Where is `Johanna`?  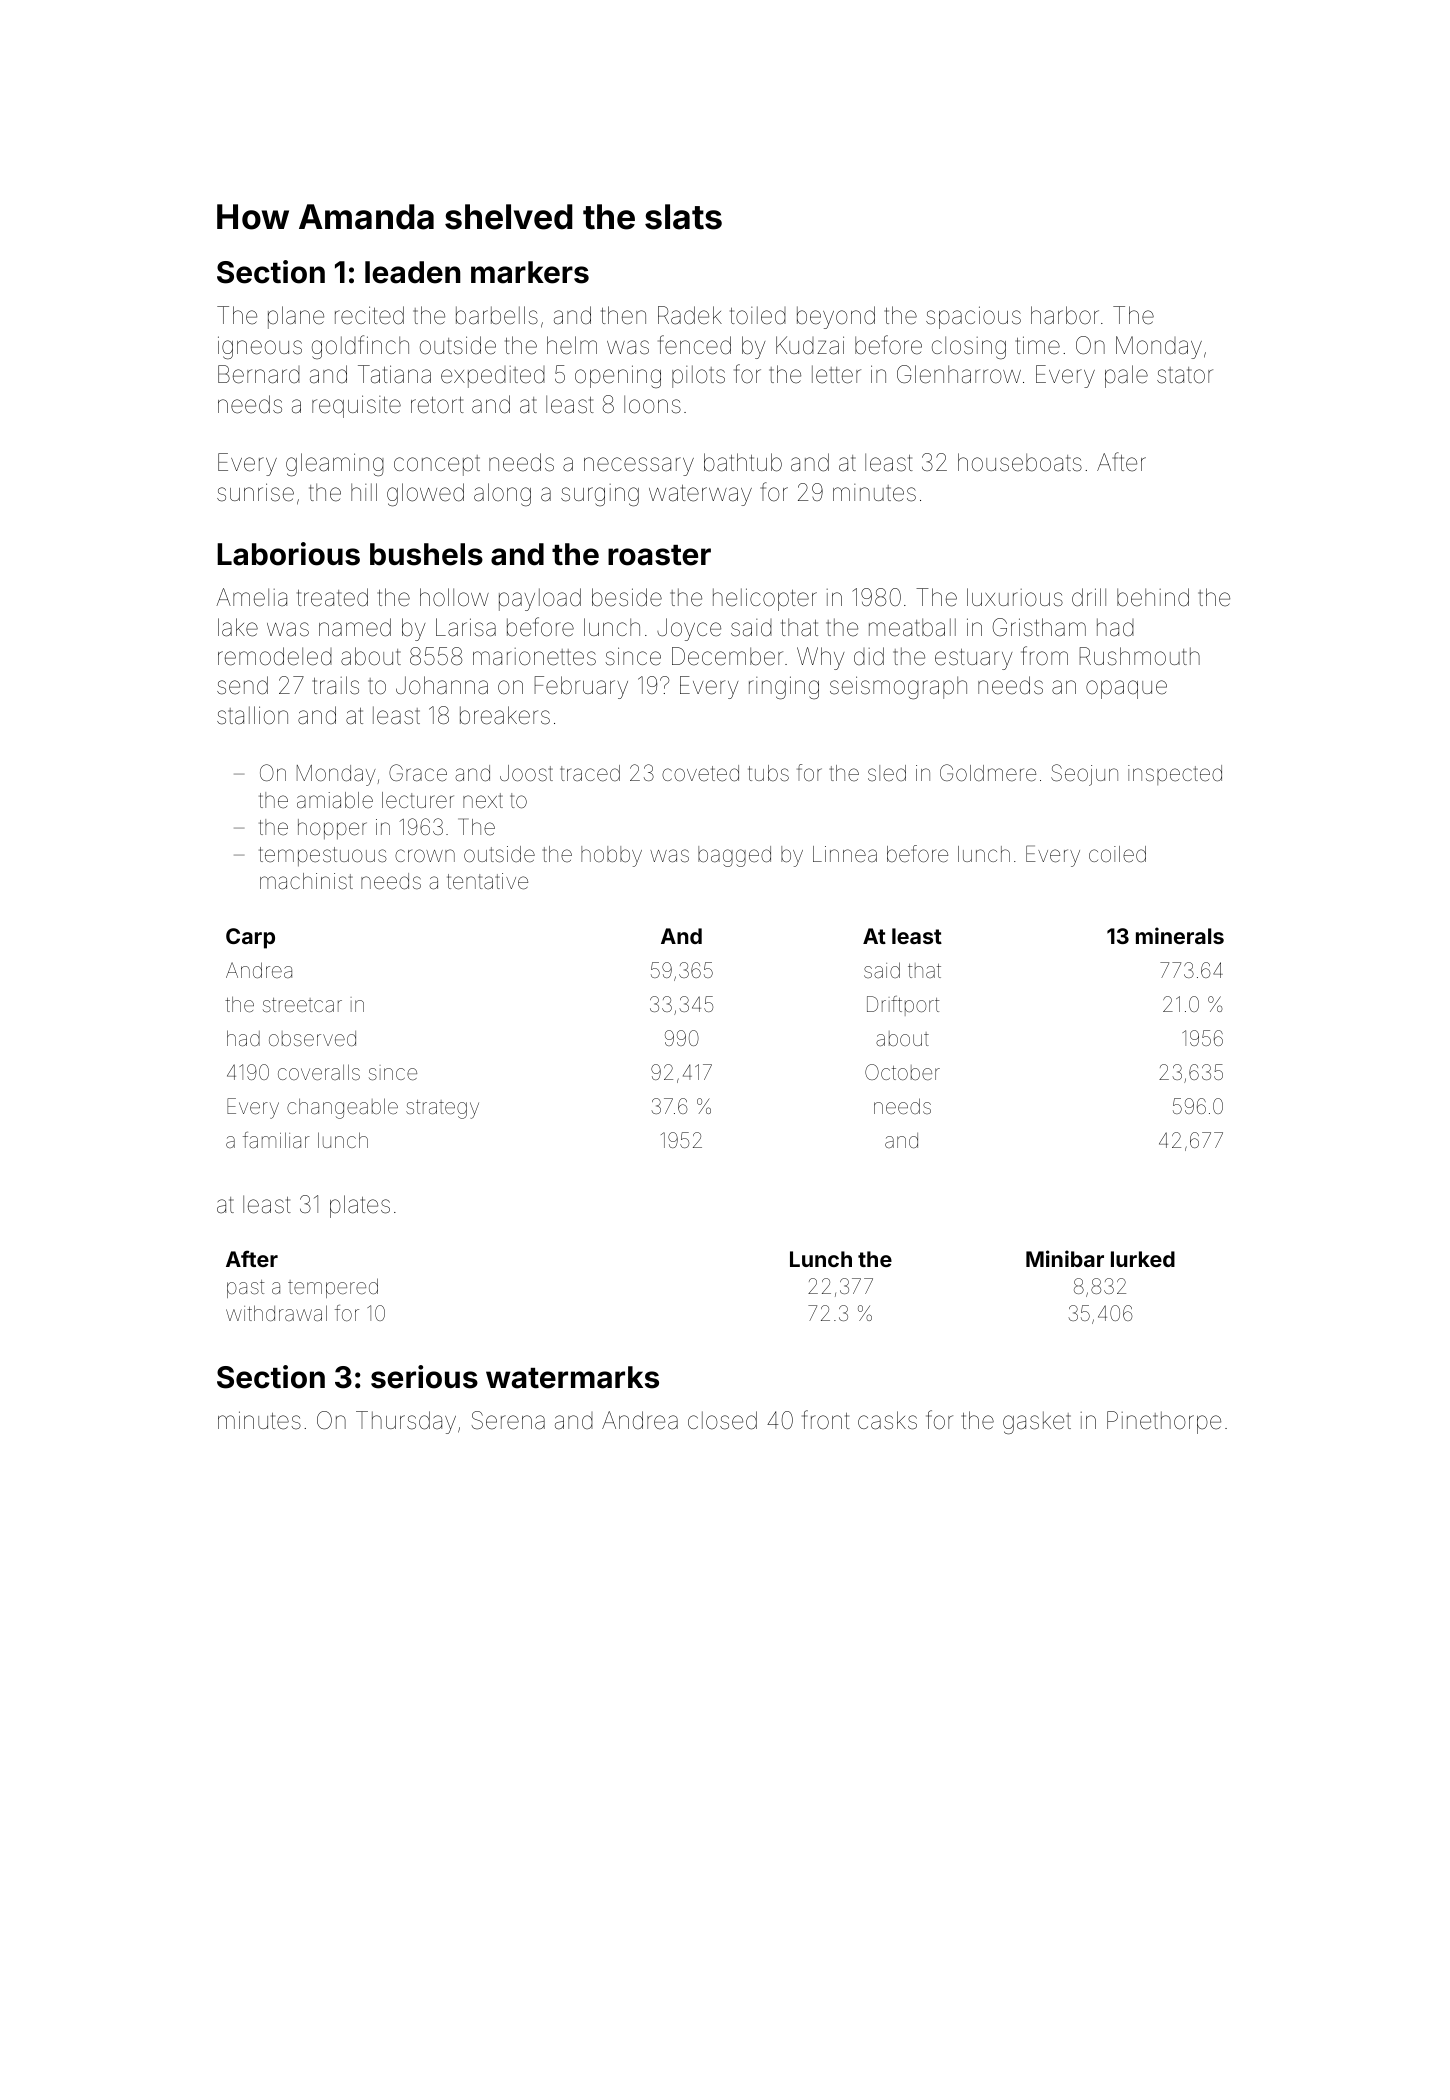 Johanna is located at coordinates (442, 685).
